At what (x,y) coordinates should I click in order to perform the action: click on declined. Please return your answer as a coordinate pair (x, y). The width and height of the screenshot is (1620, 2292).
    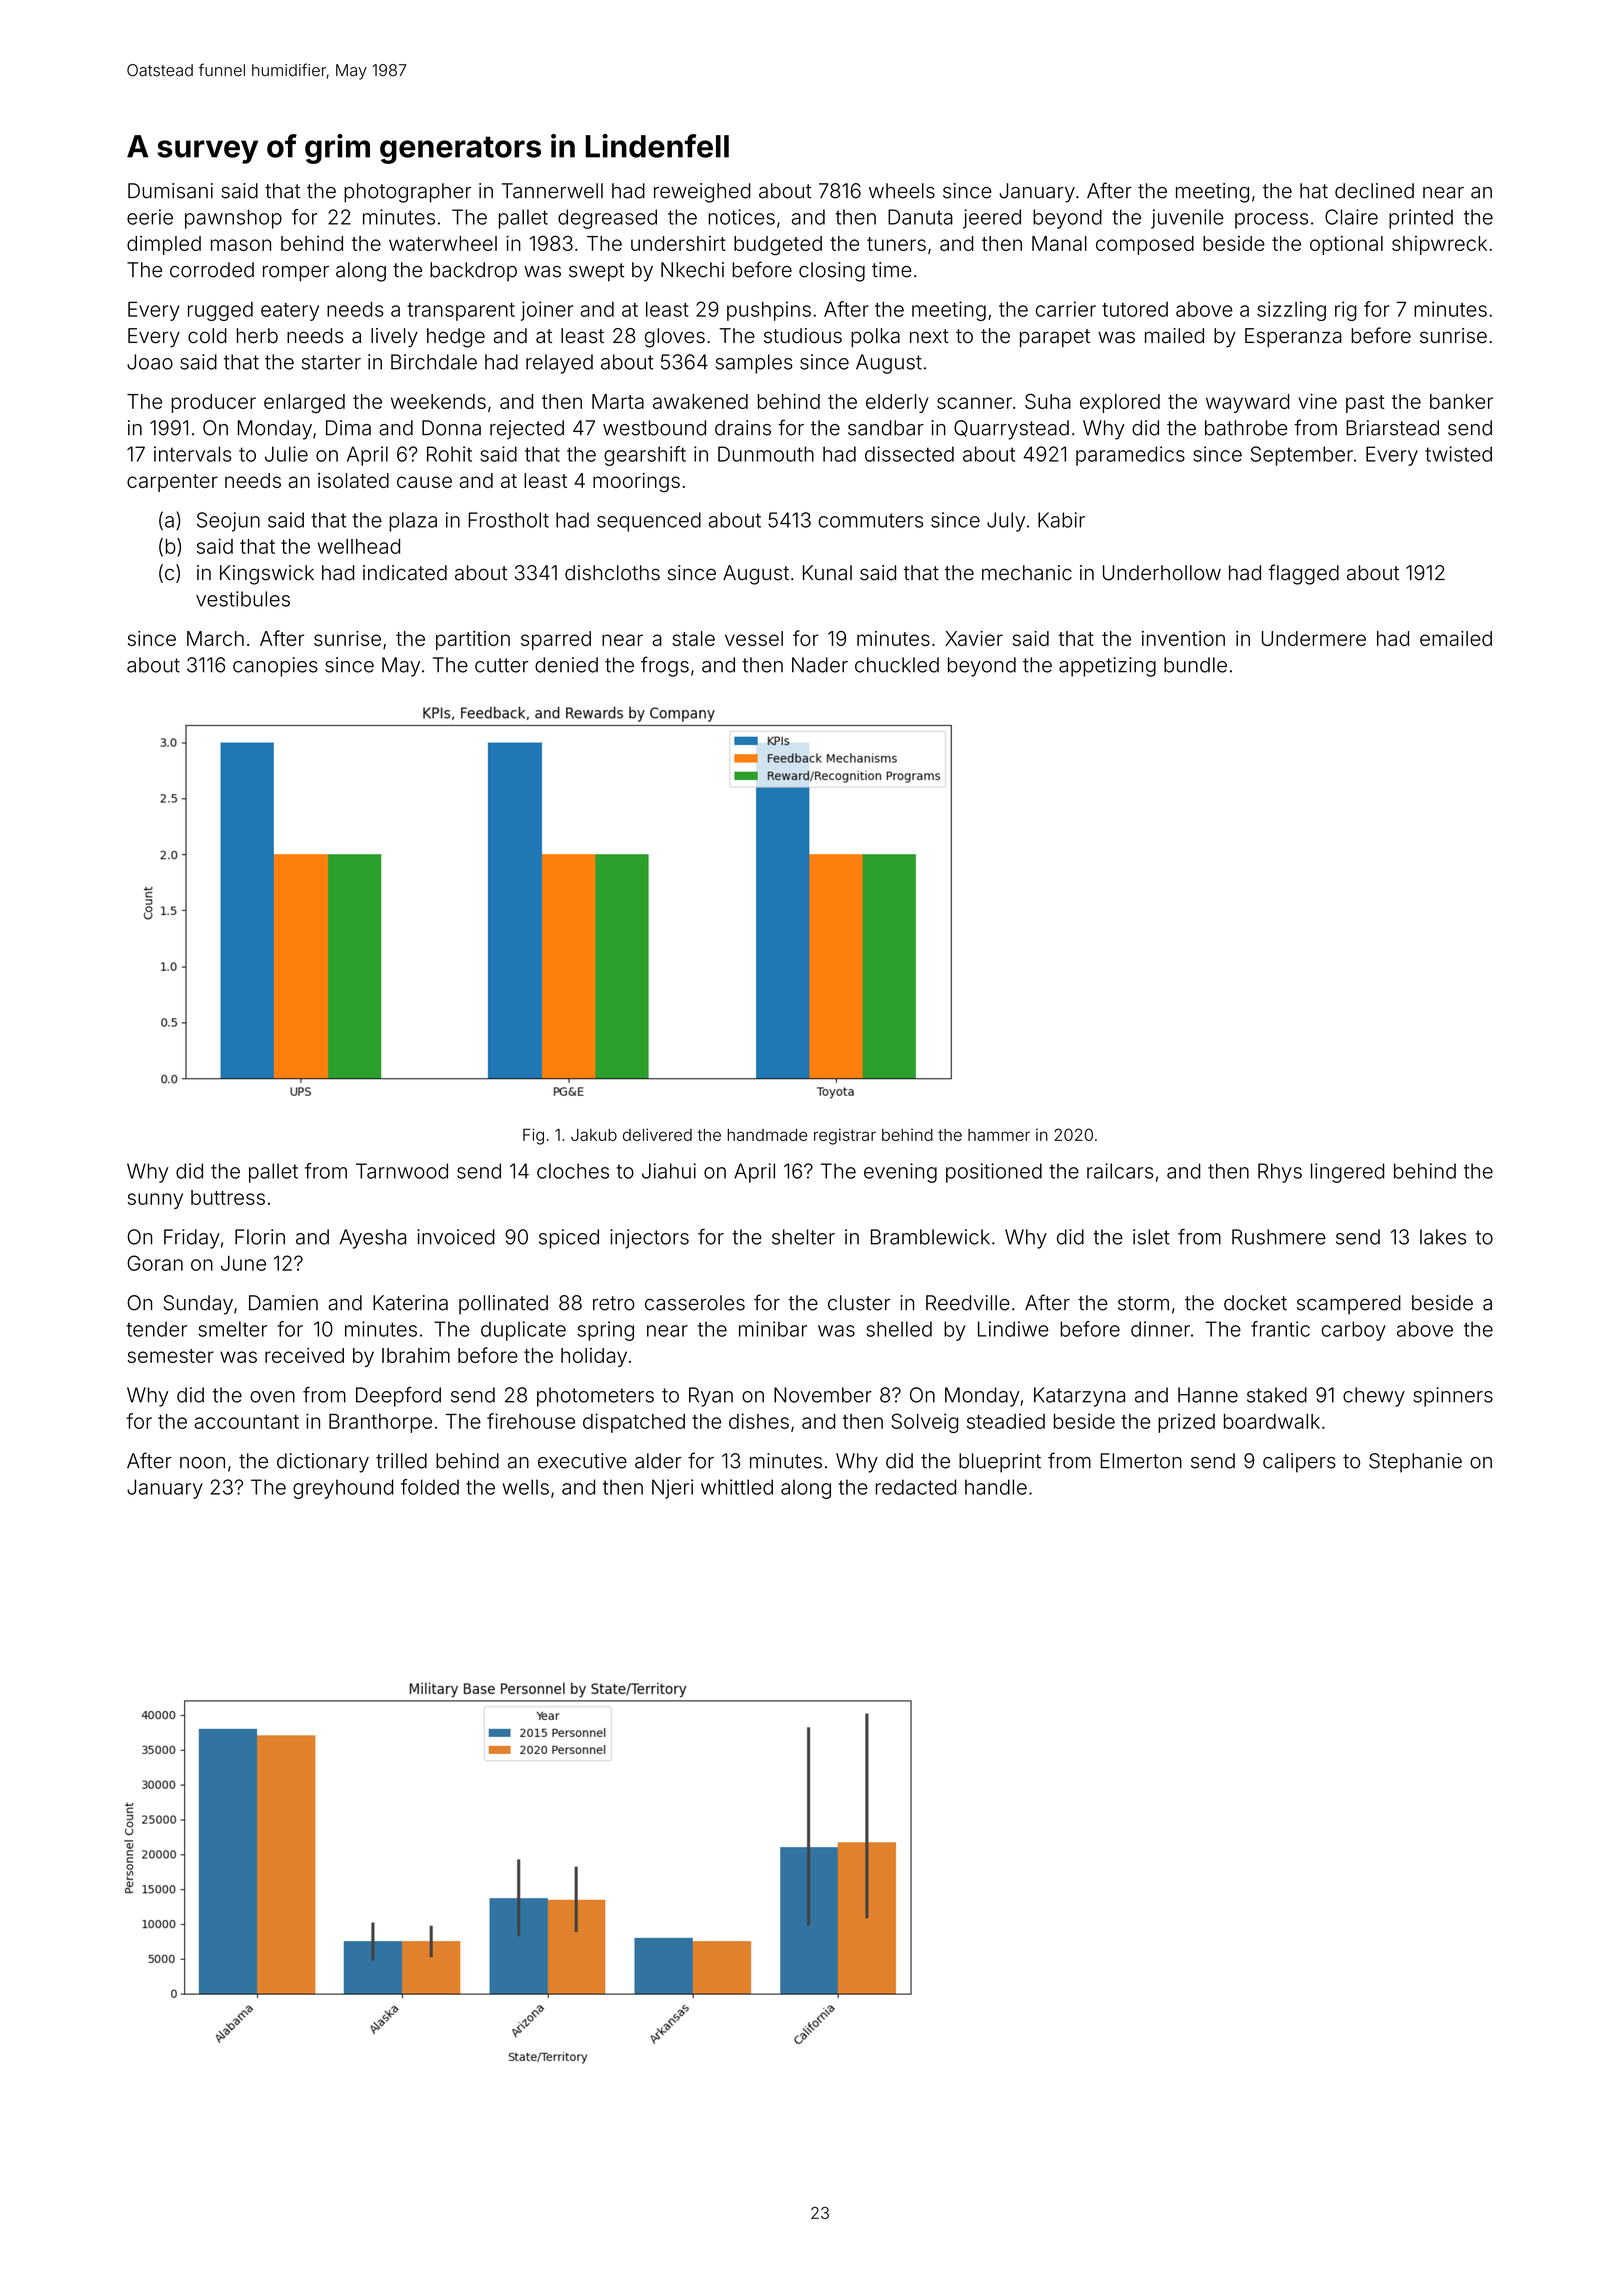
    Looking at the image, I should click on (1374, 191).
